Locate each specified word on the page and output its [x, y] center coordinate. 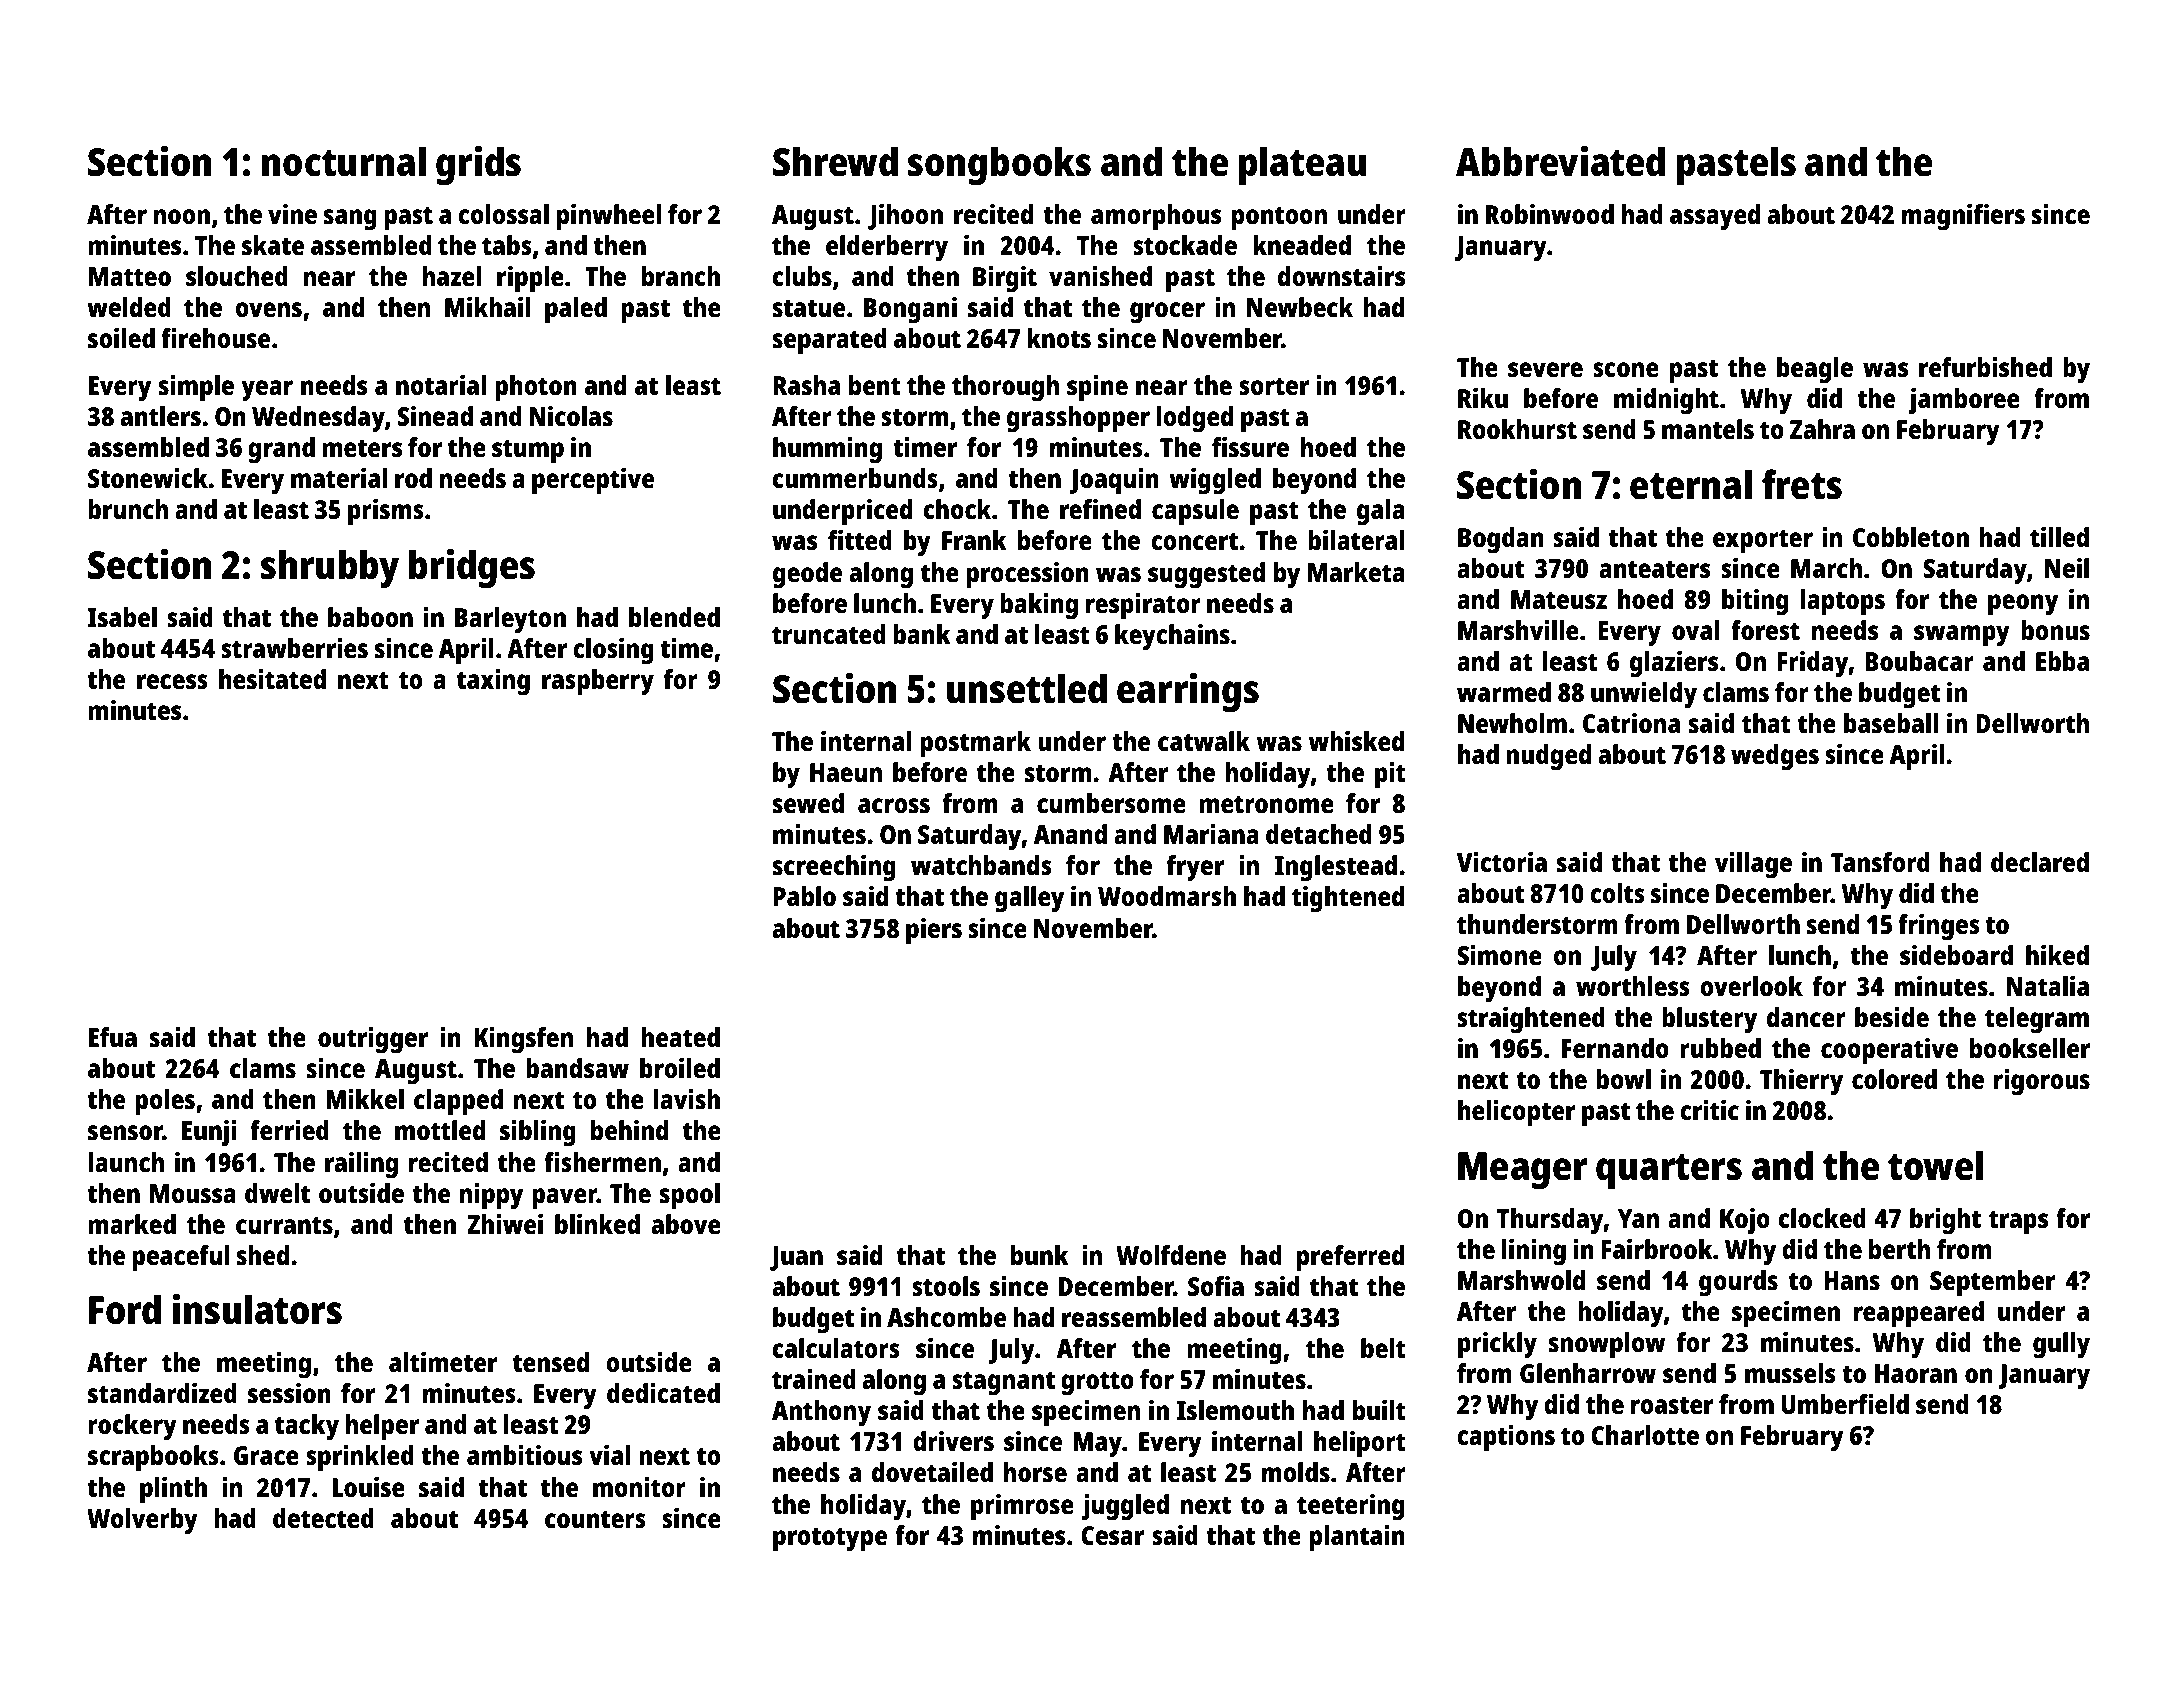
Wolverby [142, 1521]
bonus [2055, 630]
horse [1035, 1472]
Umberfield [1845, 1404]
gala [1381, 512]
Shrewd [835, 161]
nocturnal [344, 161]
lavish [687, 1099]
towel [1935, 1165]
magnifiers [1963, 217]
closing [613, 651]
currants [284, 1225]
